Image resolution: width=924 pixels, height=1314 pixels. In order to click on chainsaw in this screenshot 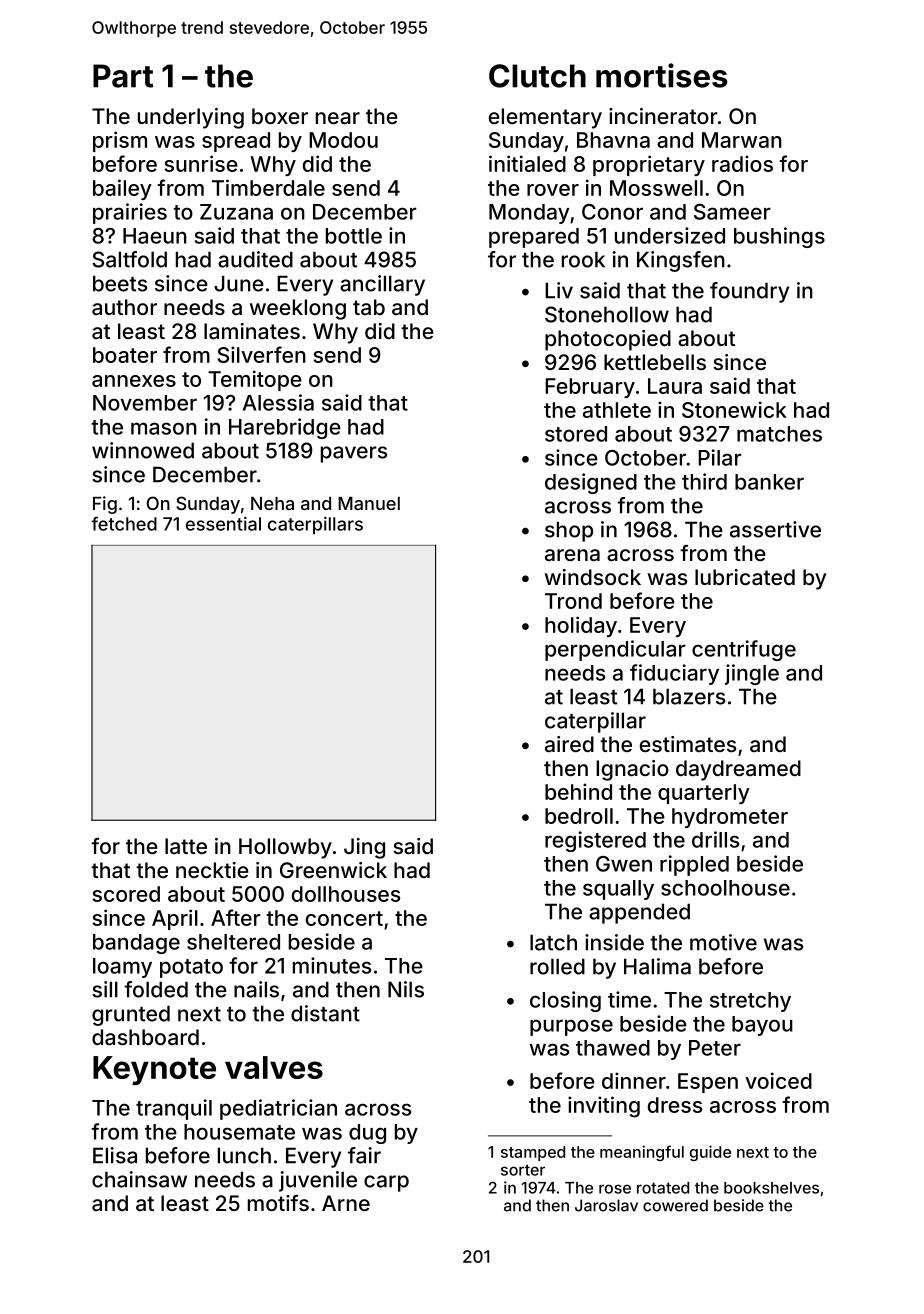, I will do `click(139, 1179)`.
